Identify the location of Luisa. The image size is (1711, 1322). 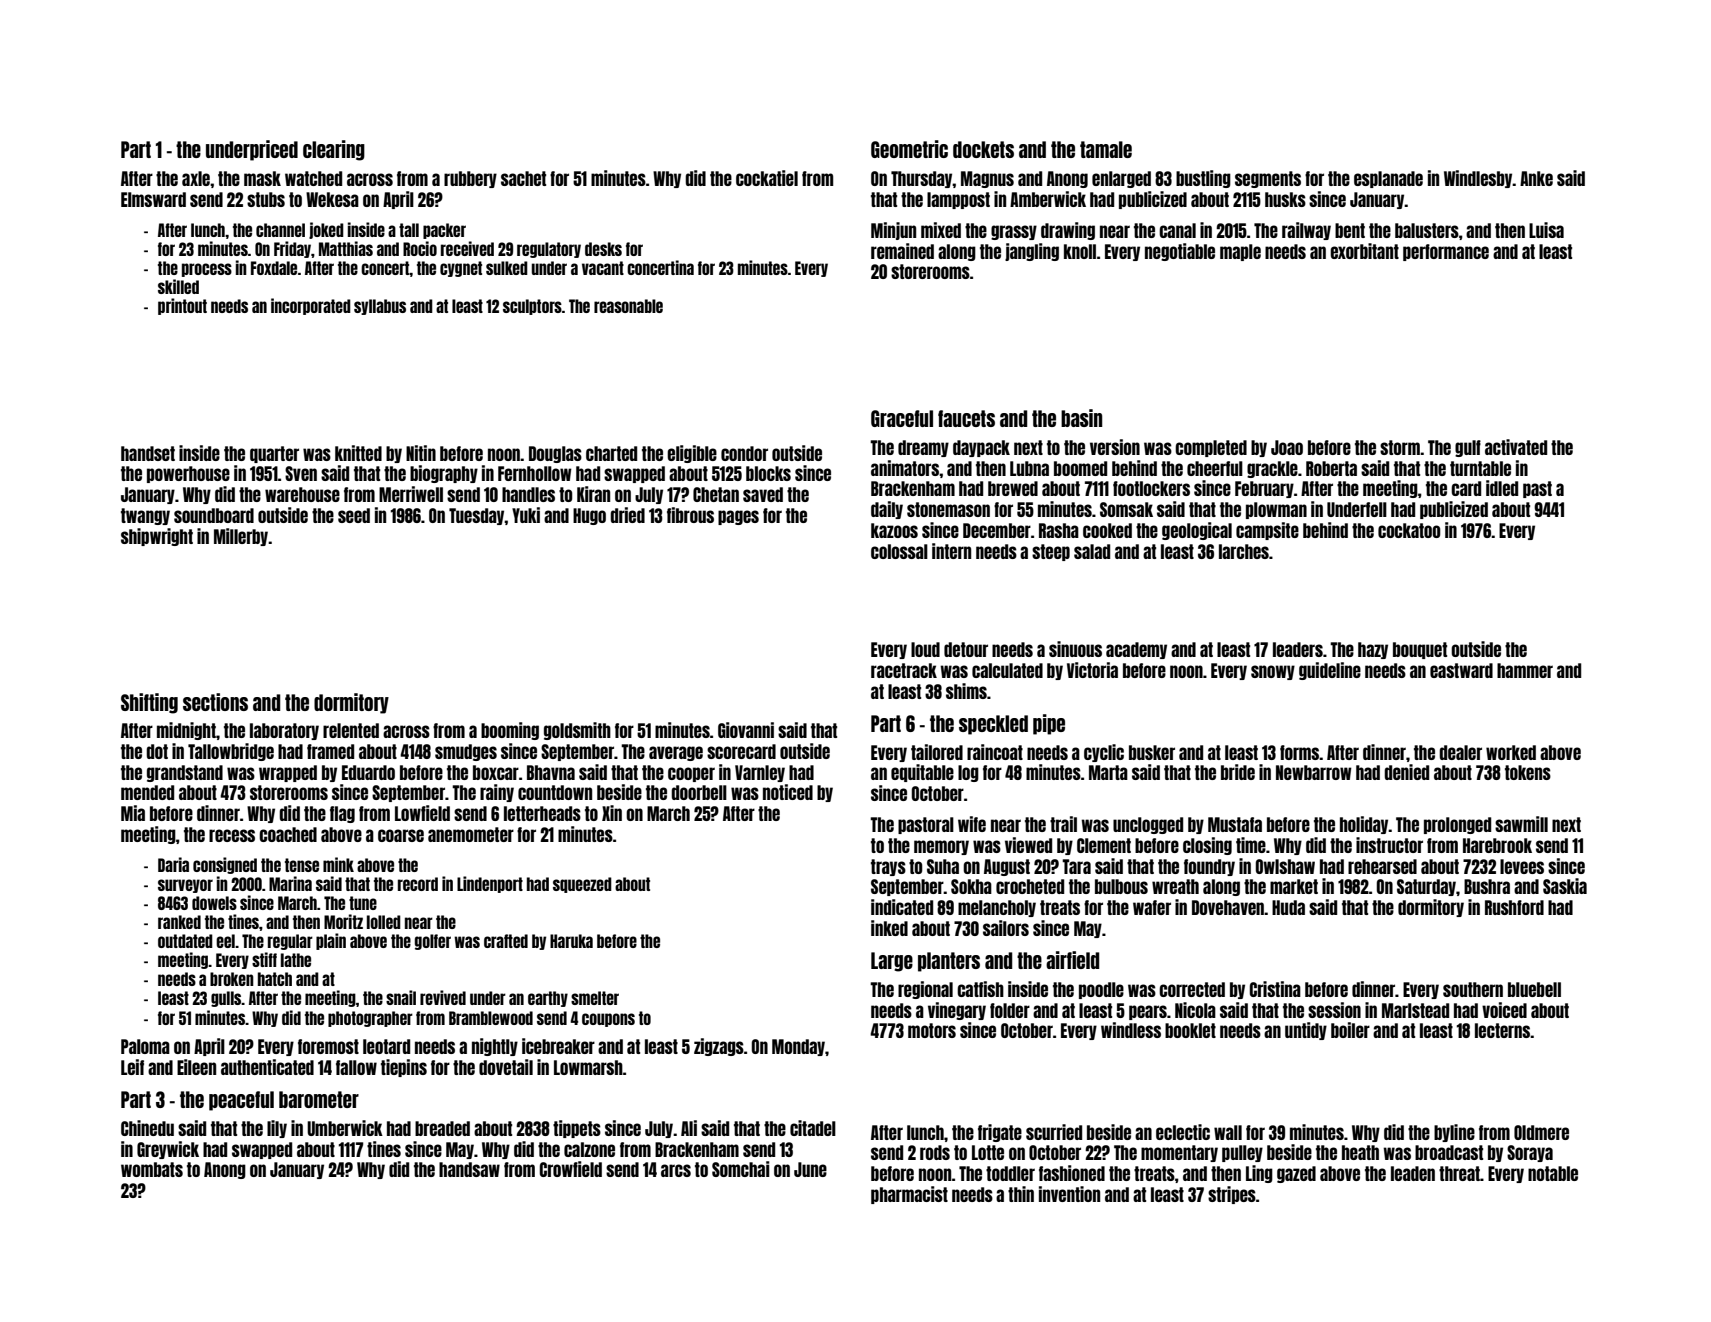
(1546, 230).
